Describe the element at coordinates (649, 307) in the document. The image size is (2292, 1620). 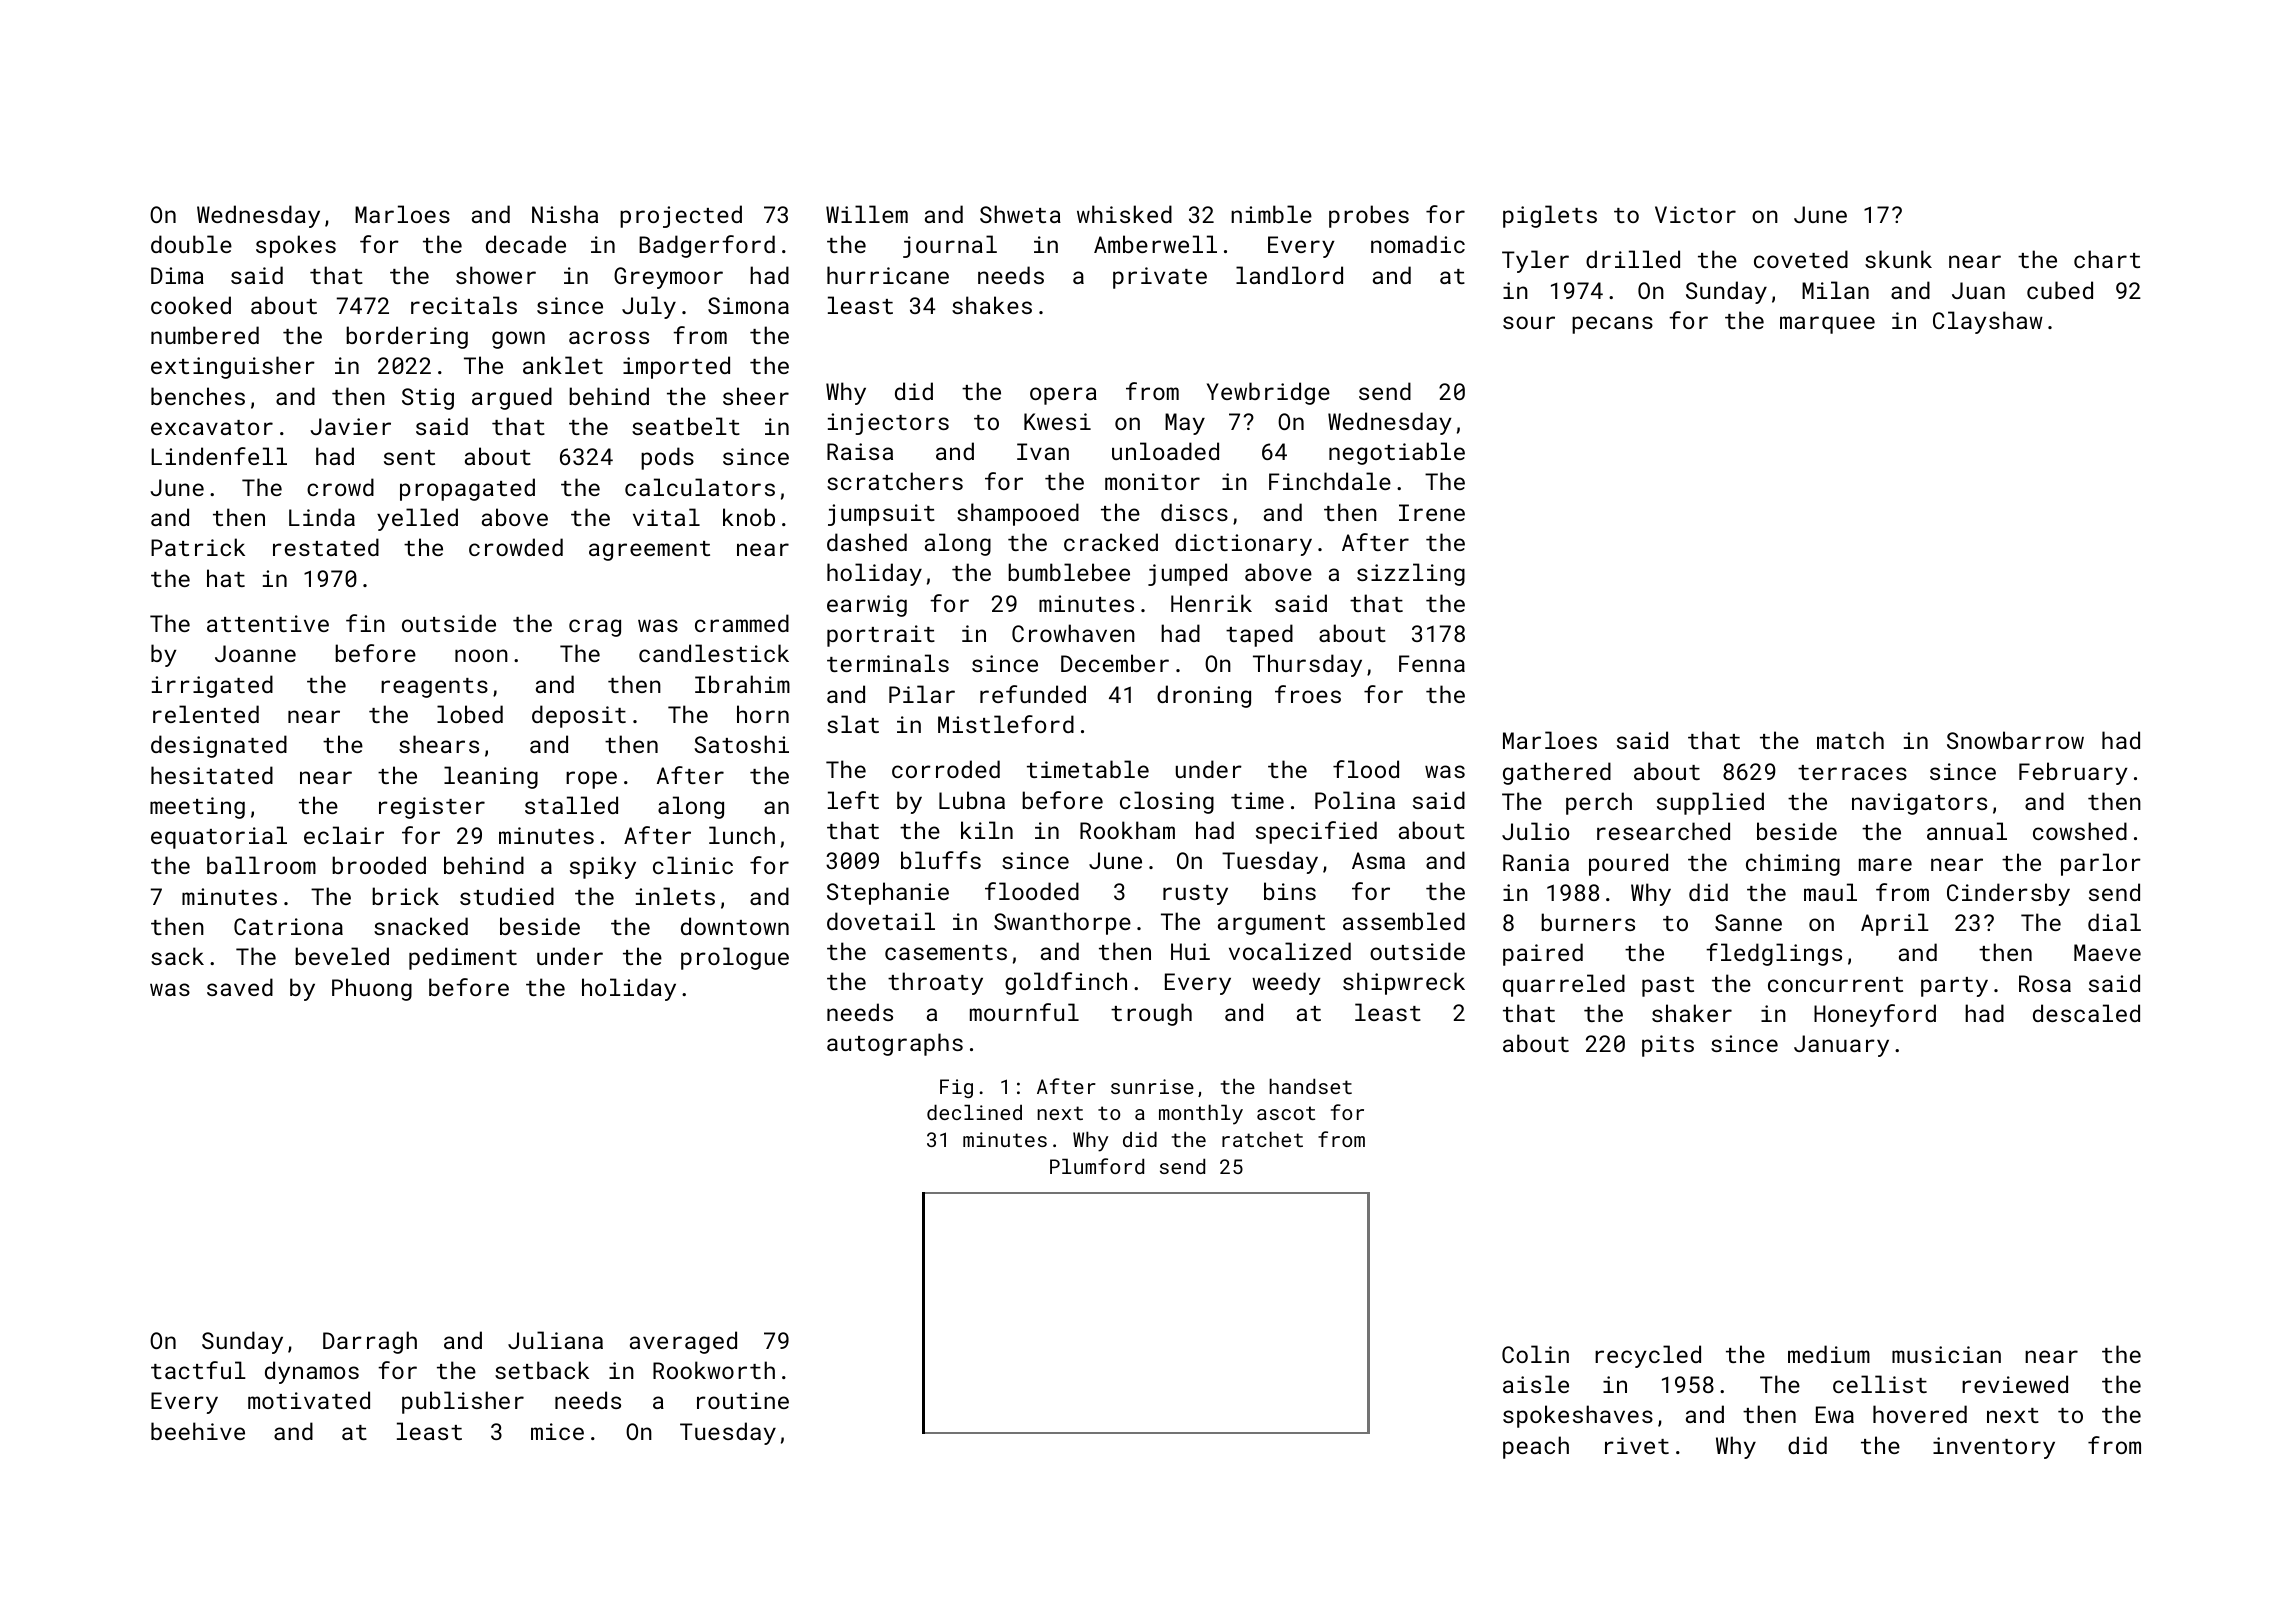
I see `July` at that location.
